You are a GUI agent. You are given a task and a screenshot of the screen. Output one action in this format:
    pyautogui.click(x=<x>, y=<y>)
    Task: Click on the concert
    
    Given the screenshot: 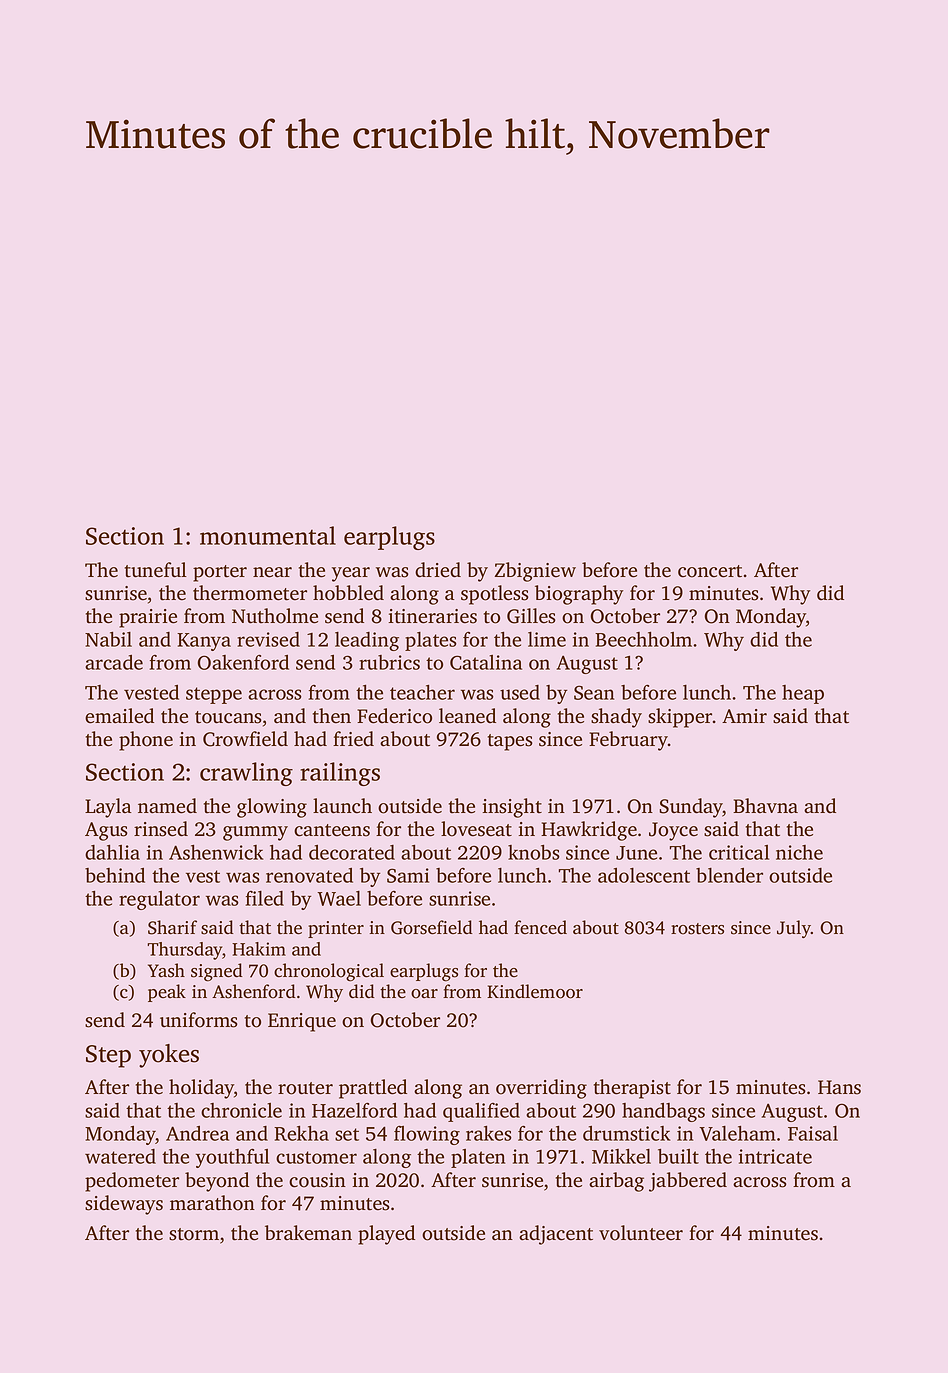 What is the action you would take?
    pyautogui.click(x=710, y=571)
